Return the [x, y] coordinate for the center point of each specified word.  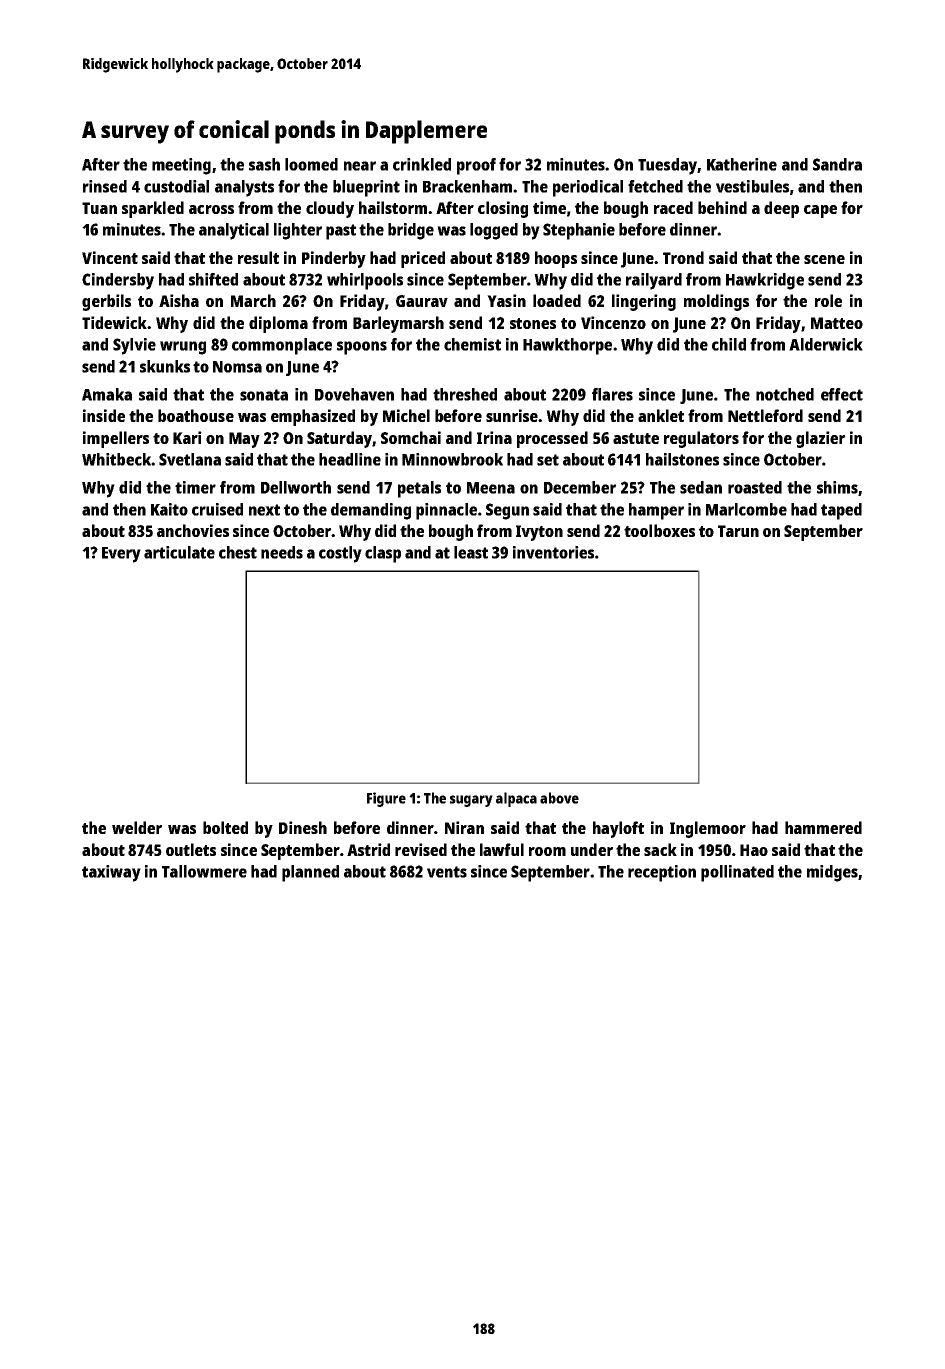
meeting [181, 166]
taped [841, 511]
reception [662, 873]
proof [476, 166]
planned [310, 873]
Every [121, 555]
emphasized [313, 417]
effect [842, 394]
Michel [406, 415]
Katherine [742, 164]
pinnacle [446, 511]
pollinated [737, 873]
